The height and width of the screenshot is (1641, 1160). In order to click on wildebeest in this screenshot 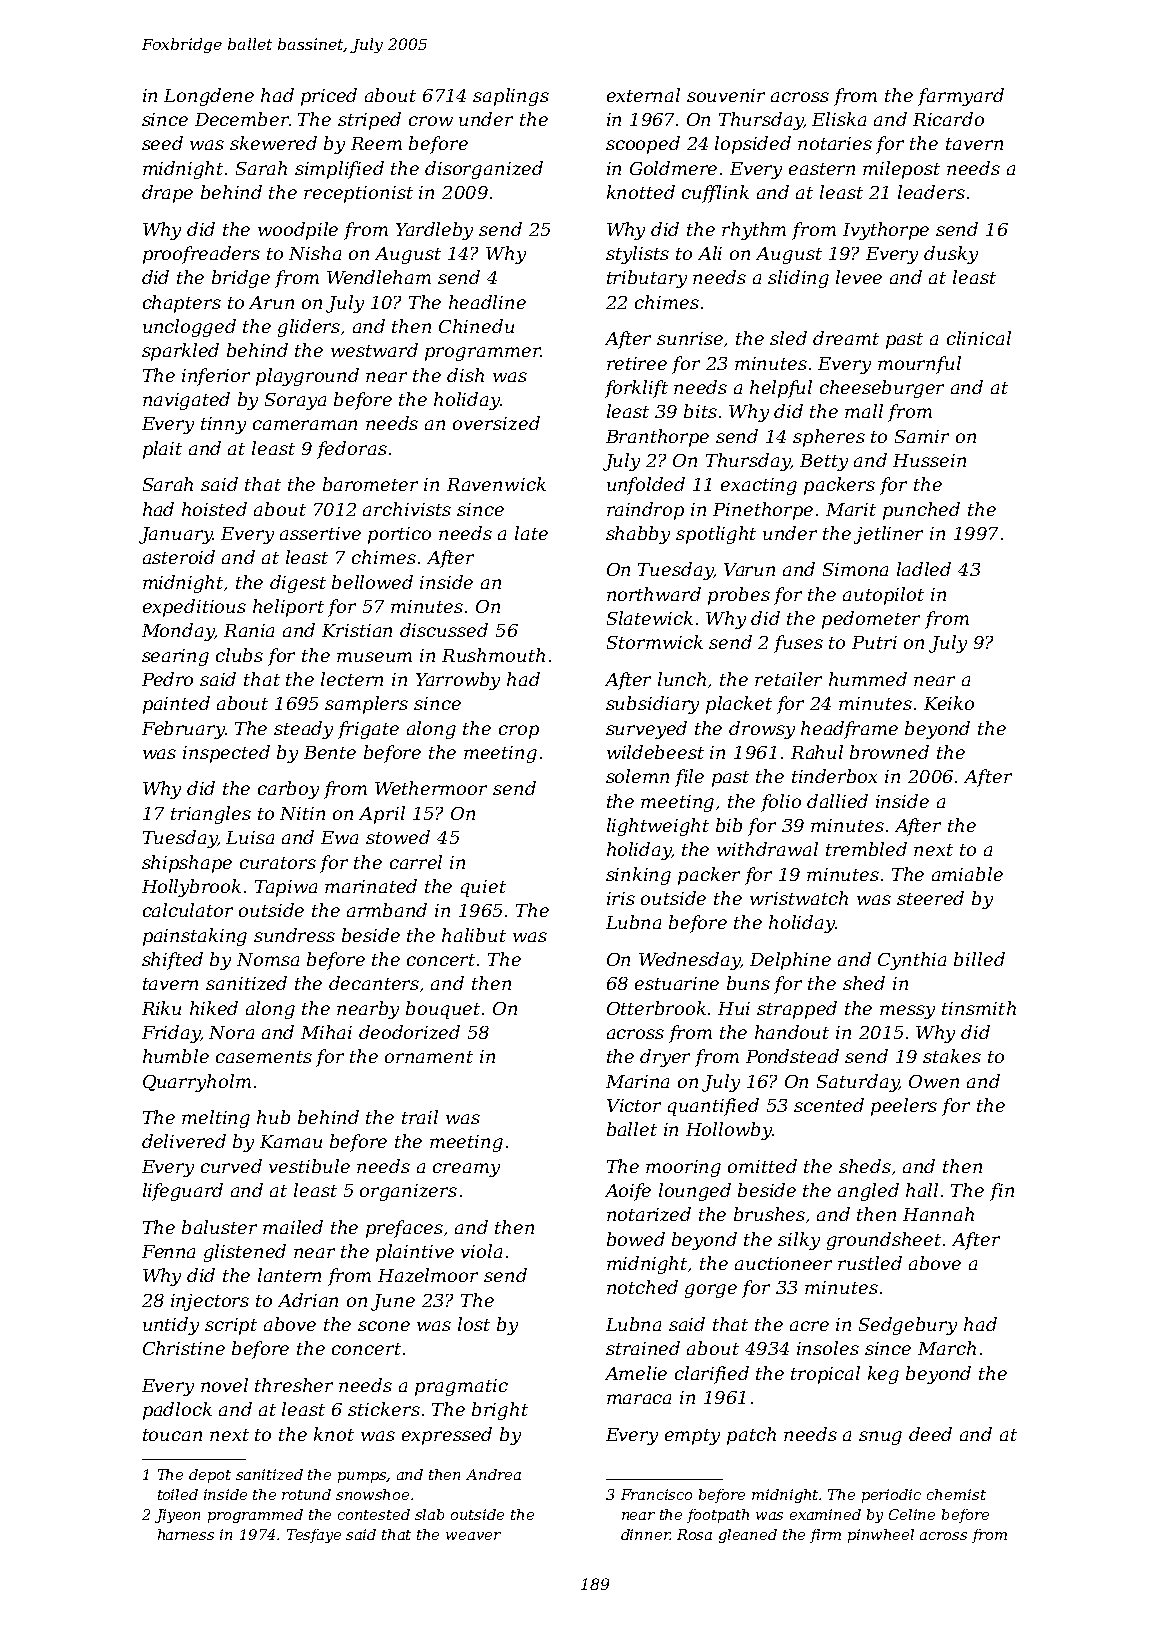, I will do `click(655, 752)`.
